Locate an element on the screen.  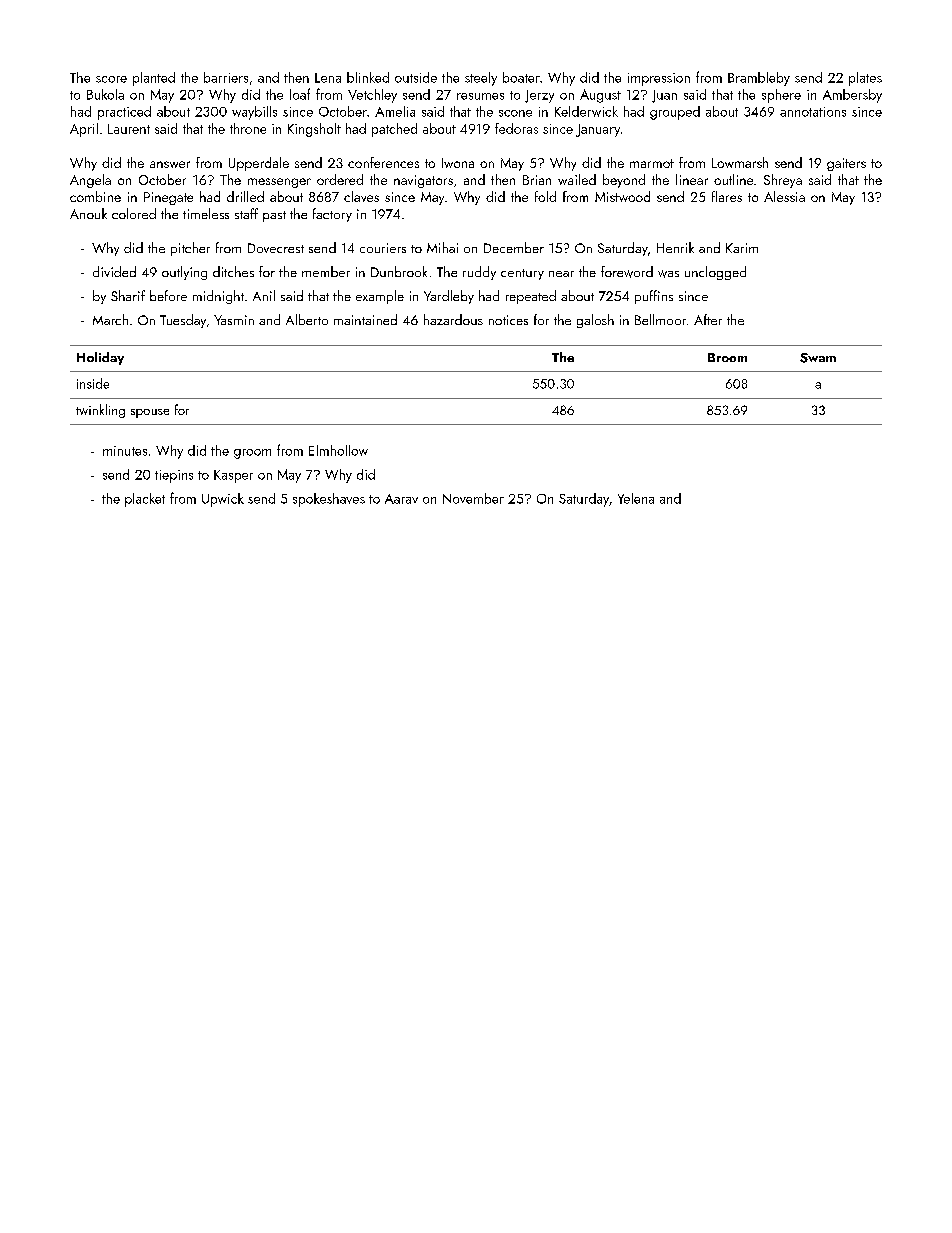
puffins is located at coordinates (654, 297).
